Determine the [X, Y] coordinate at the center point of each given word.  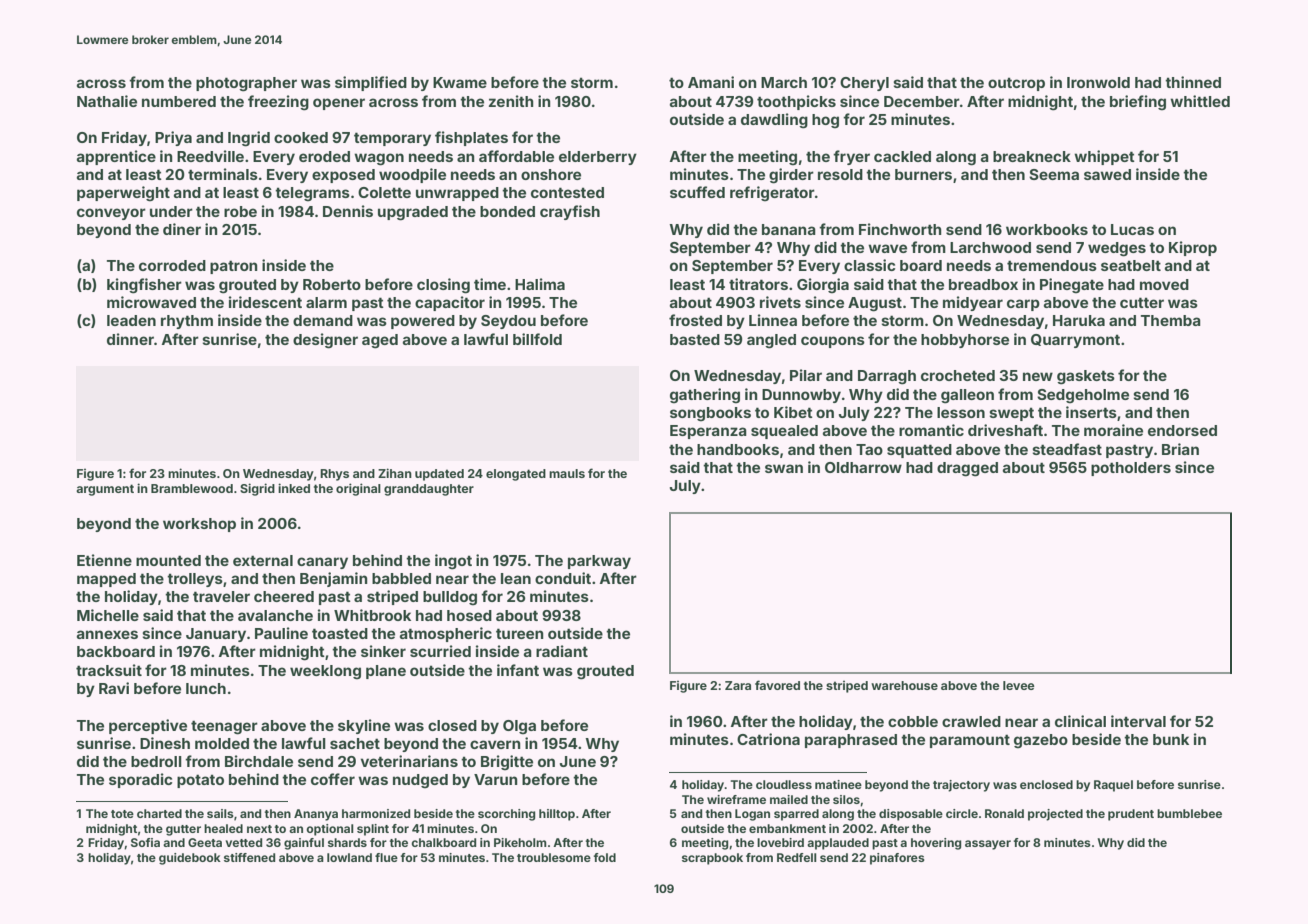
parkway [599, 562]
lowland [349, 857]
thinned [1193, 82]
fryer [851, 157]
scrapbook [712, 859]
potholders [1131, 469]
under [171, 211]
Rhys [334, 475]
